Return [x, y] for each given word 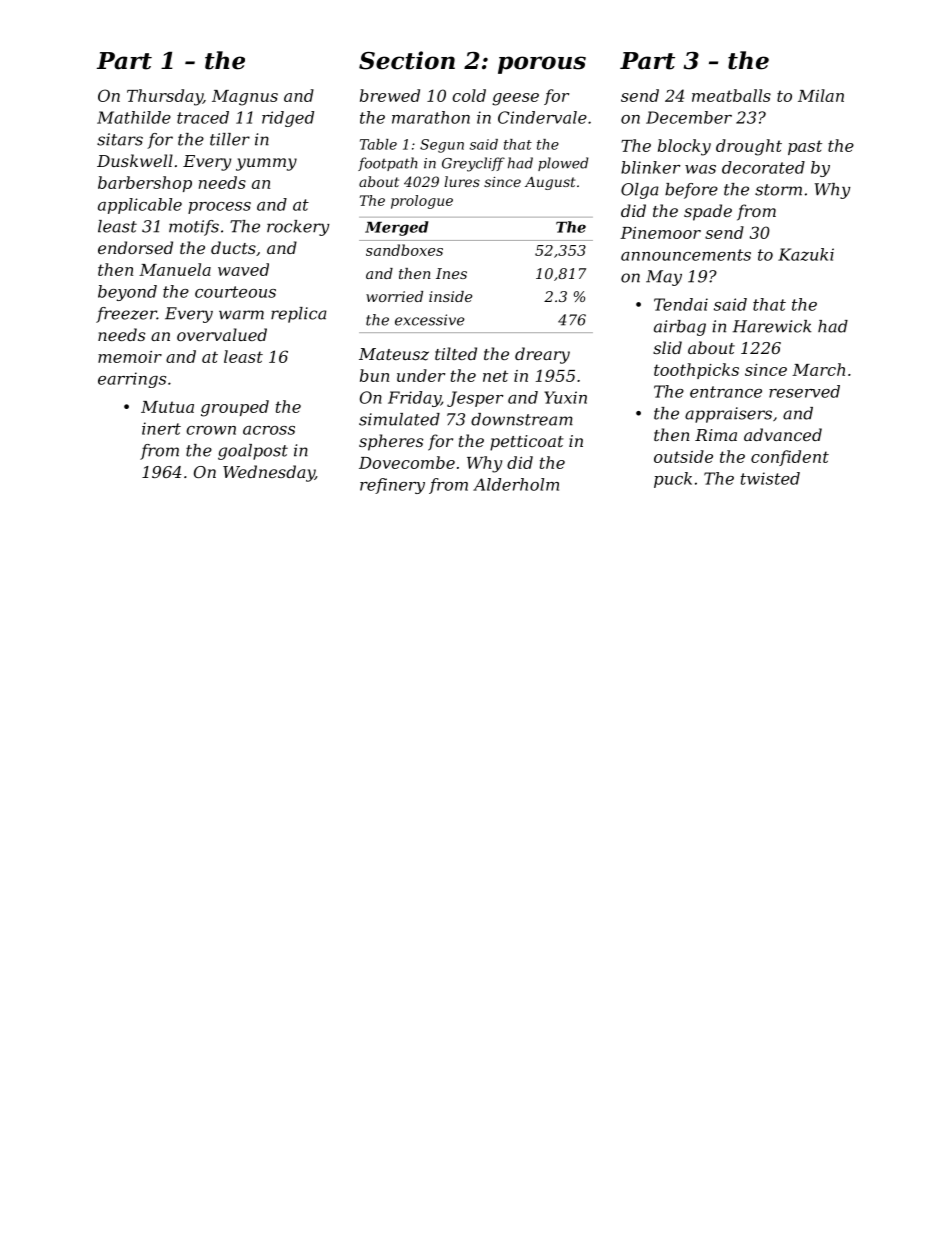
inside [450, 296]
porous [542, 65]
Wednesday [269, 473]
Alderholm [516, 484]
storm [778, 190]
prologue [422, 202]
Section [407, 60]
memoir [130, 357]
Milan [821, 95]
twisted [770, 478]
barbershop [145, 184]
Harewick [772, 326]
